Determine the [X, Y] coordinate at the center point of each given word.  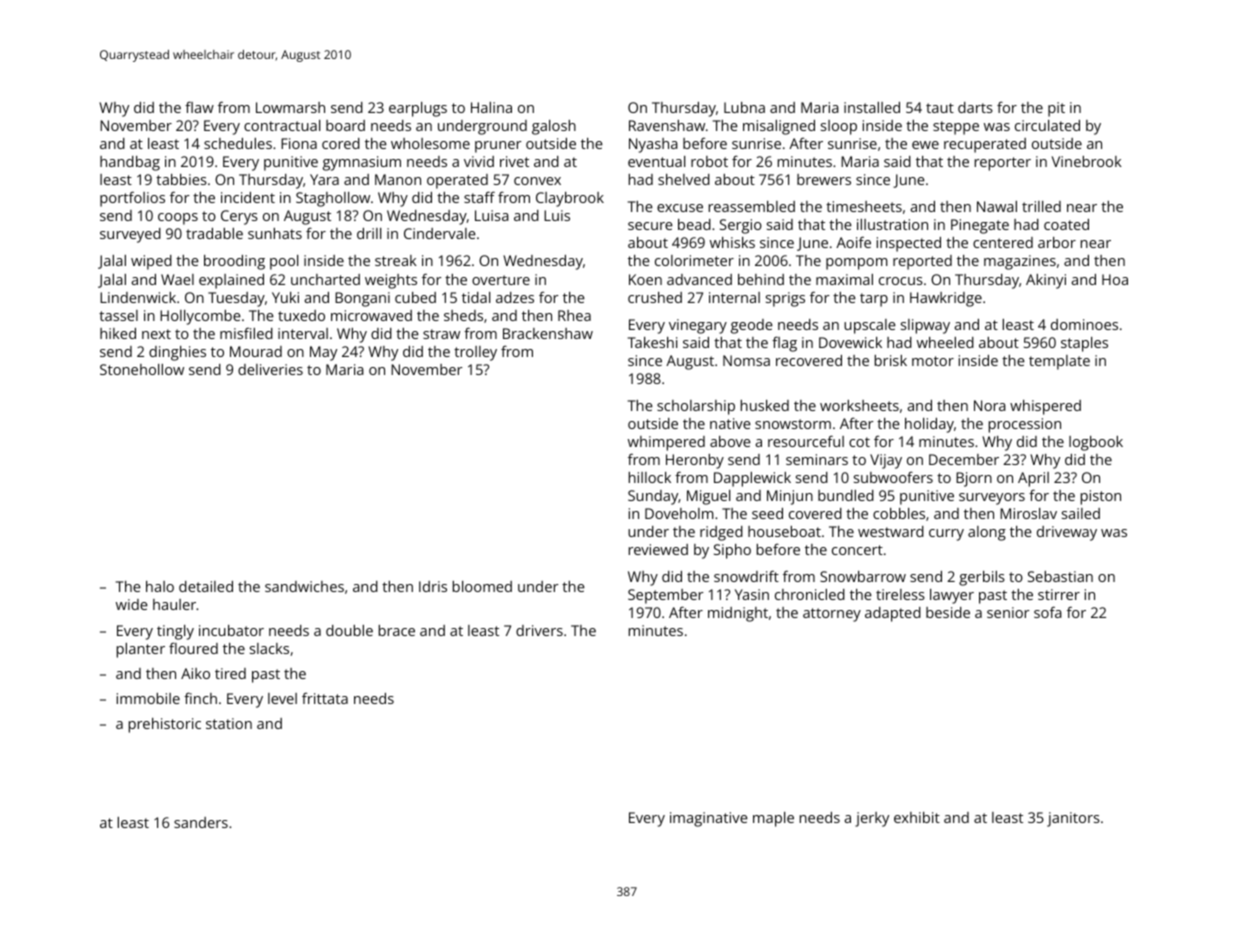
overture [501, 280]
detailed [206, 586]
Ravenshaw [667, 125]
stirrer [1059, 594]
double [349, 630]
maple [773, 819]
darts [975, 107]
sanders [201, 822]
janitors [1073, 819]
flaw [199, 107]
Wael [177, 279]
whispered [1045, 407]
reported [922, 262]
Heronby [695, 461]
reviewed [658, 549]
